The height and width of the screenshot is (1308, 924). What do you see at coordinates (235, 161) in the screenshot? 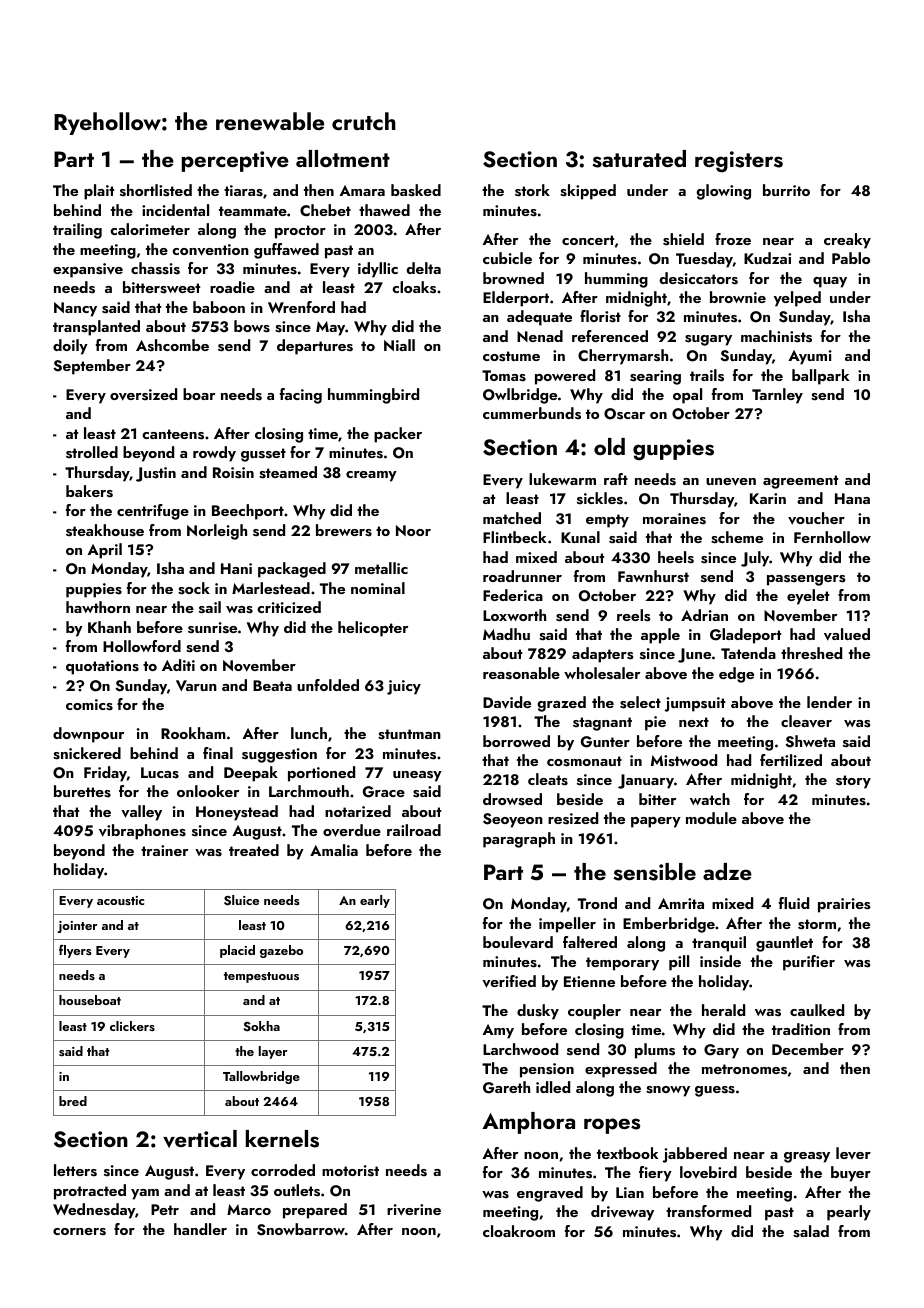
I see `perceptive` at bounding box center [235, 161].
